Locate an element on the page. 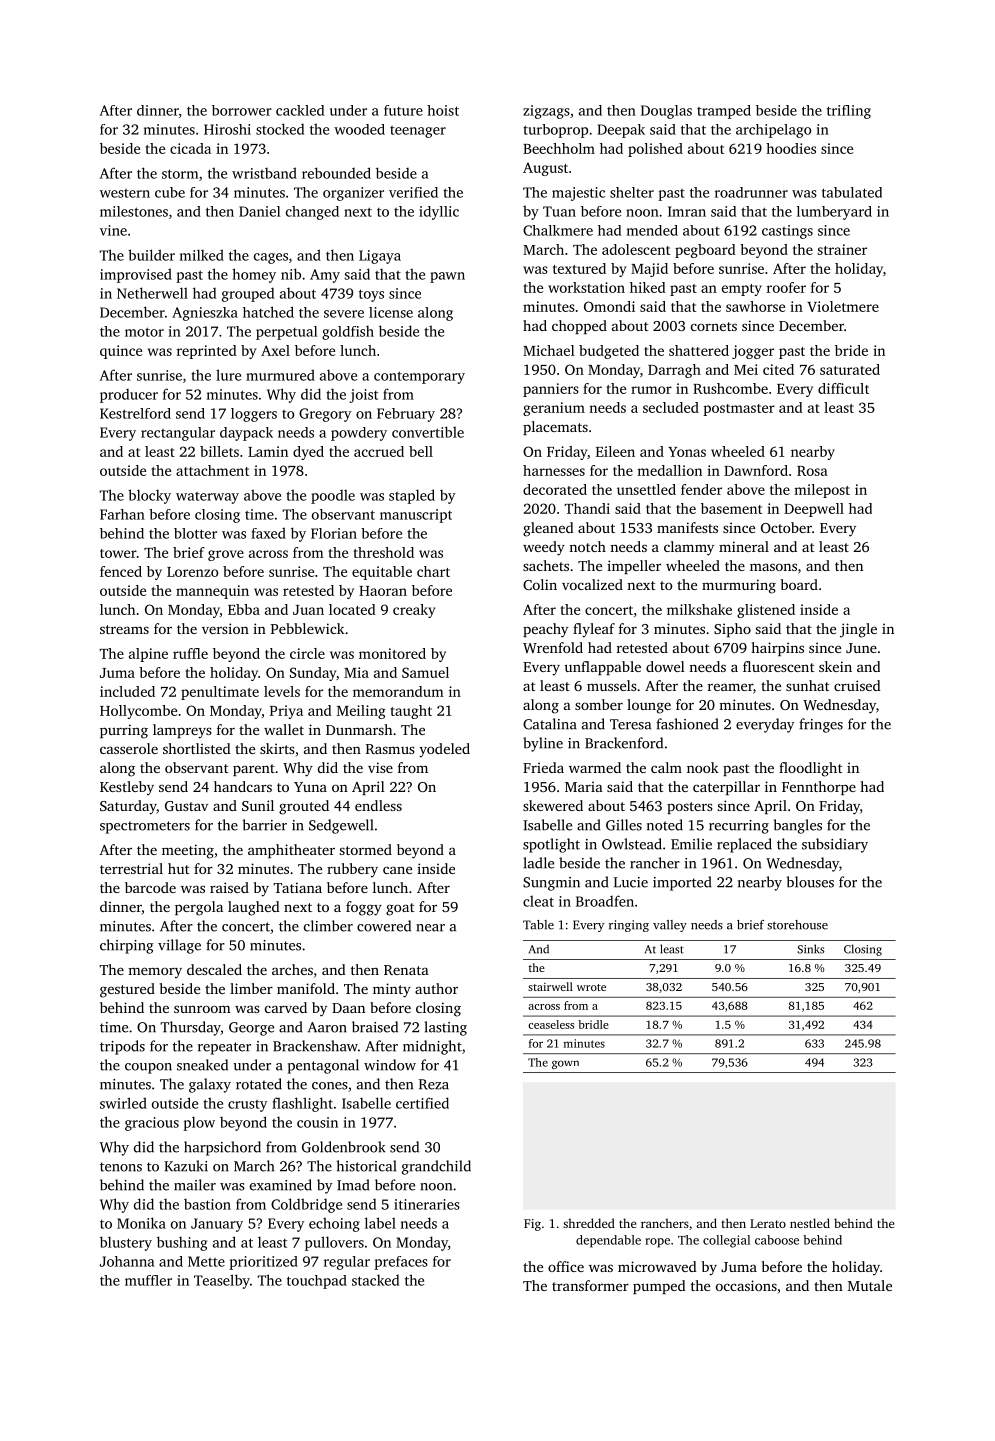  tabulated is located at coordinates (852, 192).
